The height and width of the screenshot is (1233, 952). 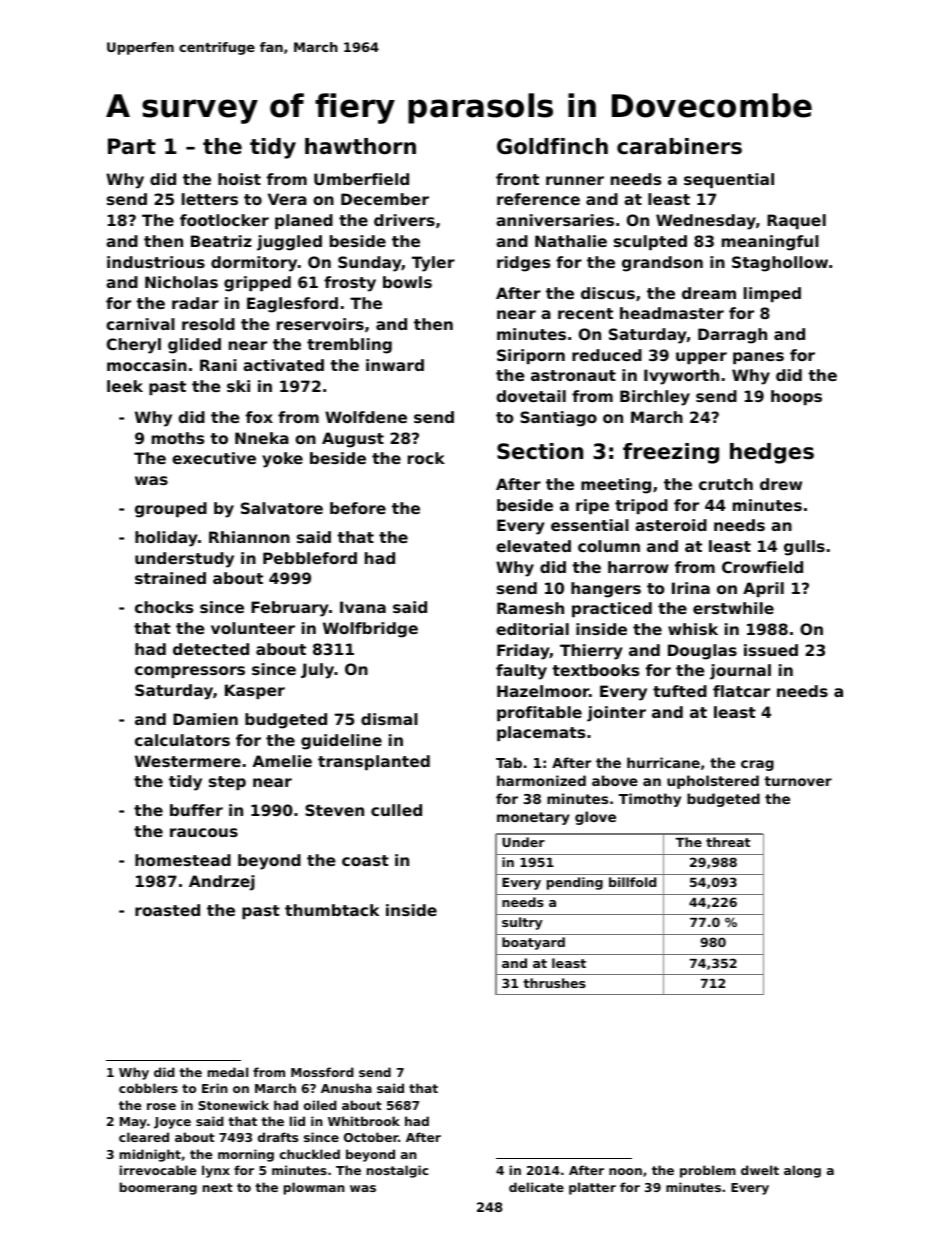 What do you see at coordinates (575, 883) in the screenshot?
I see `pending` at bounding box center [575, 883].
